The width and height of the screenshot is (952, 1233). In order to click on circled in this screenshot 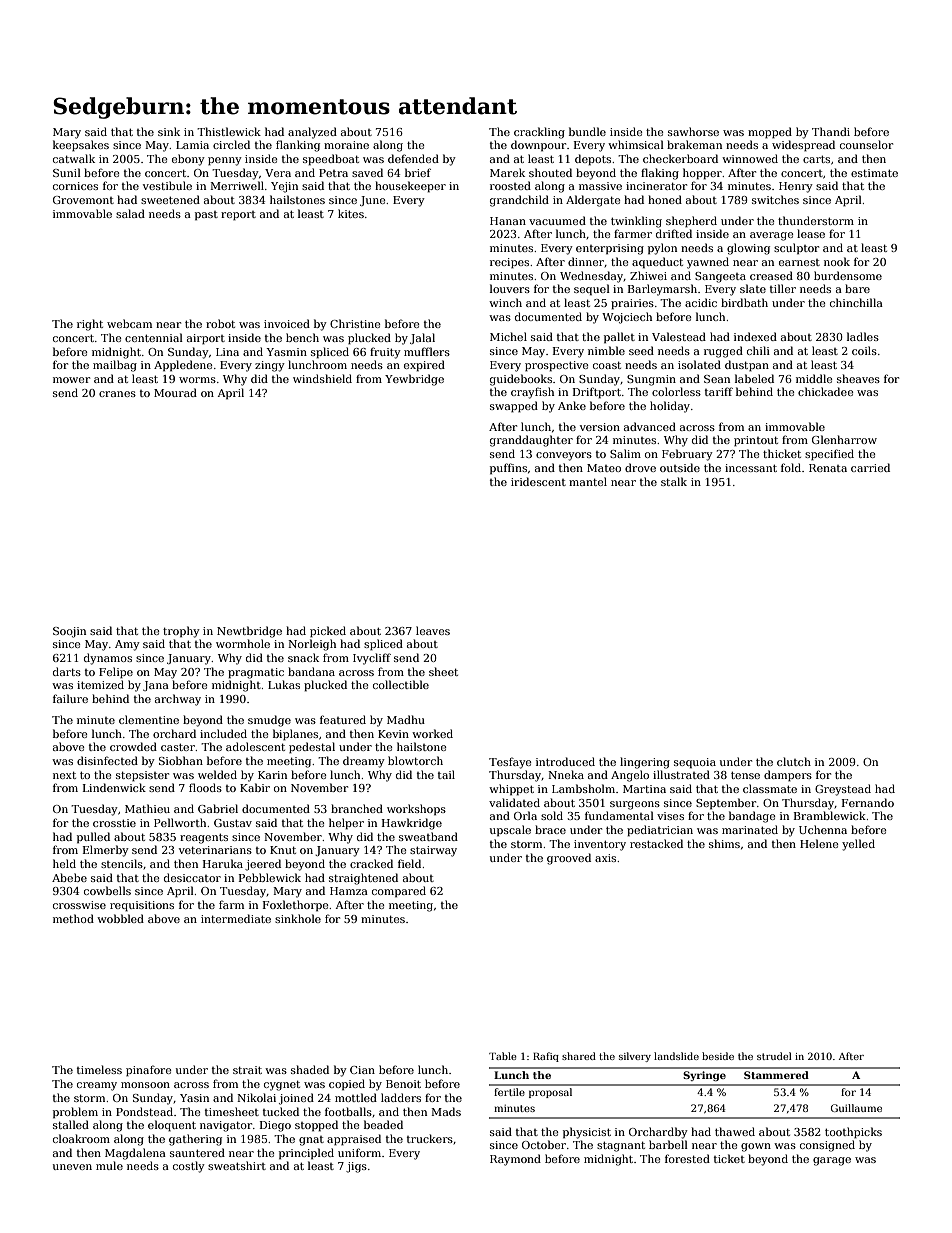, I will do `click(231, 144)`.
